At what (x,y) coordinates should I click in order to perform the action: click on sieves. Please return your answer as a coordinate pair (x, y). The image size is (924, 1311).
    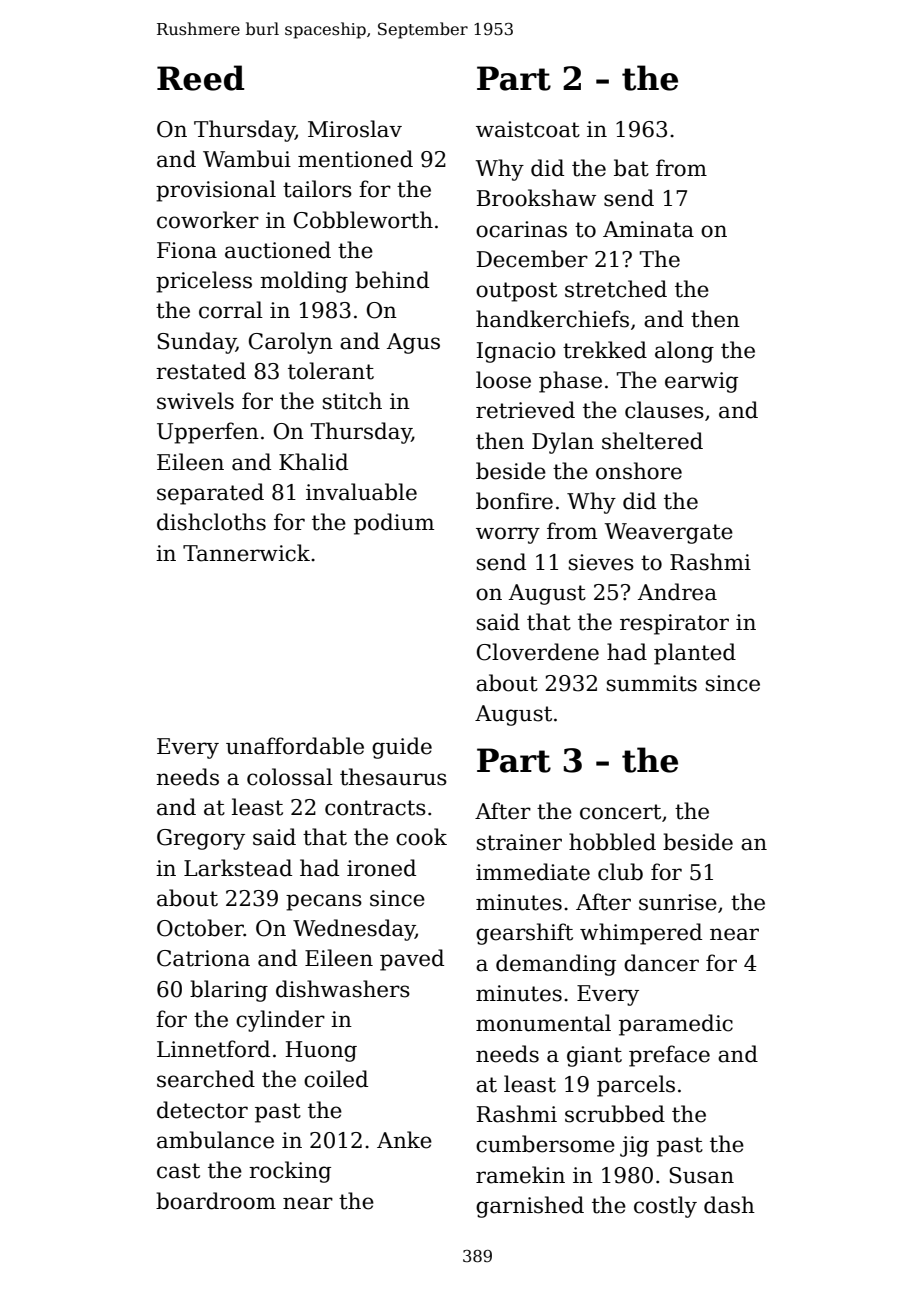
    Looking at the image, I should click on (601, 562).
